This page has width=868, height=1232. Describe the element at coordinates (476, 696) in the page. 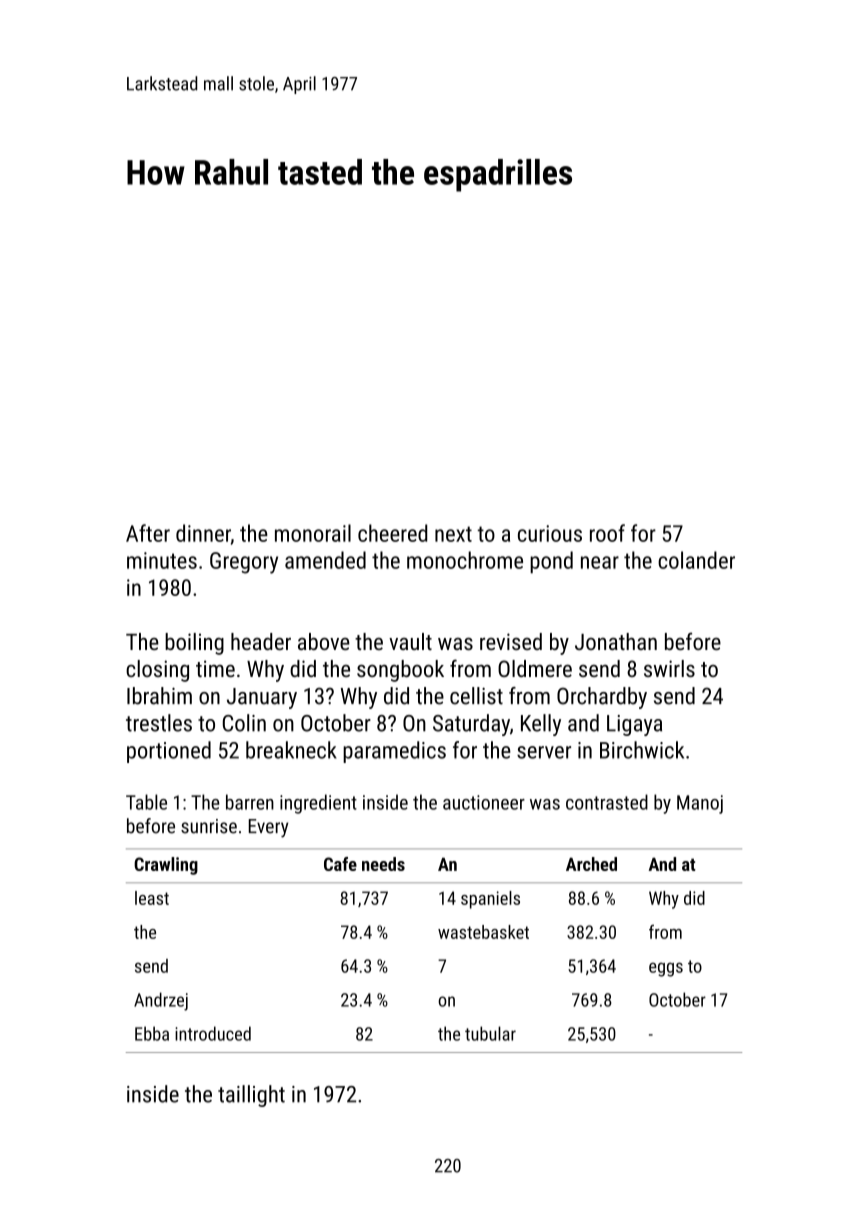

I see `cellist` at that location.
